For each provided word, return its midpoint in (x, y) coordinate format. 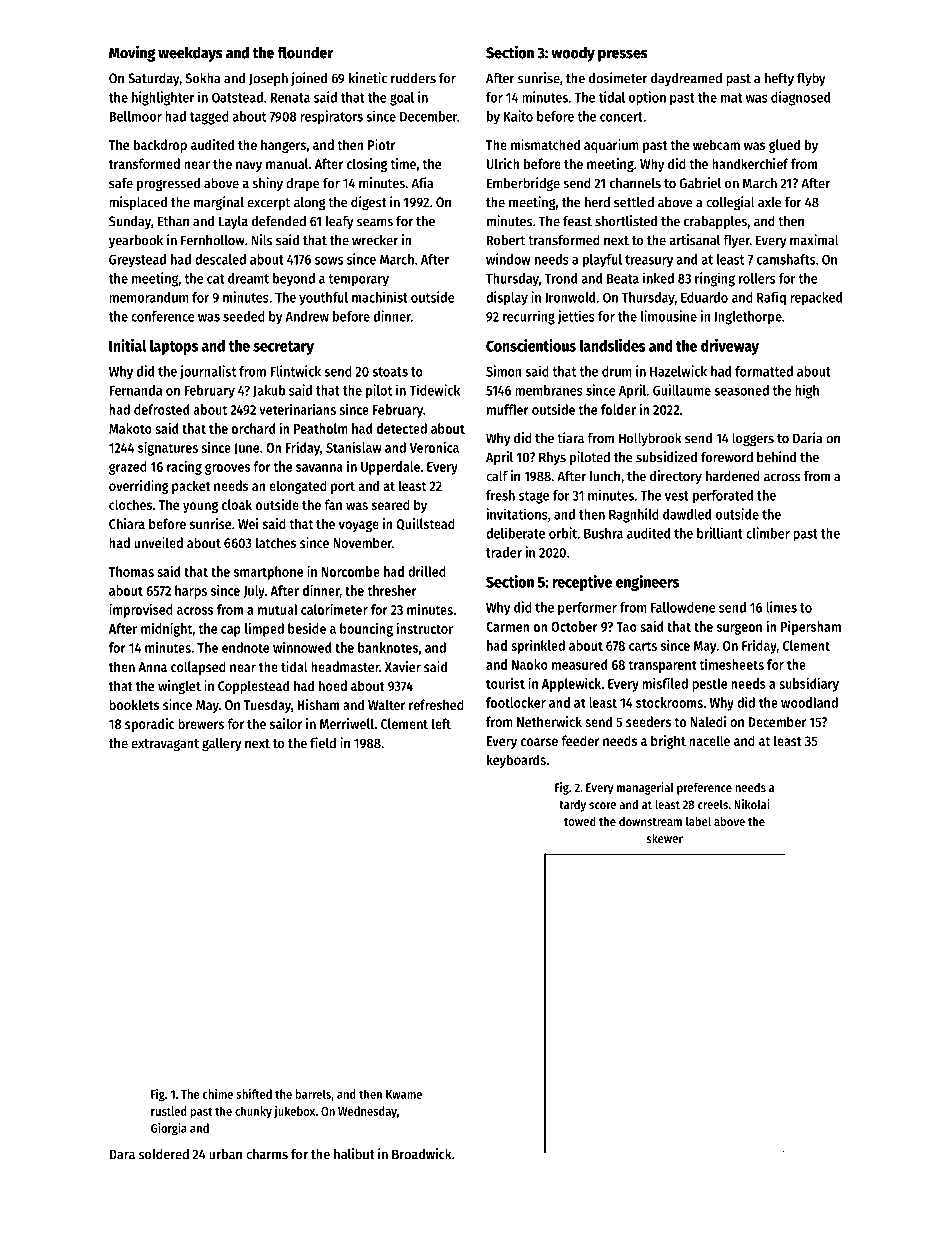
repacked (816, 299)
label (698, 821)
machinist (380, 297)
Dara (122, 1154)
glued (784, 146)
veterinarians (297, 409)
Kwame (404, 1094)
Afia (422, 183)
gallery (222, 744)
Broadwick (421, 1154)
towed (580, 821)
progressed (168, 185)
